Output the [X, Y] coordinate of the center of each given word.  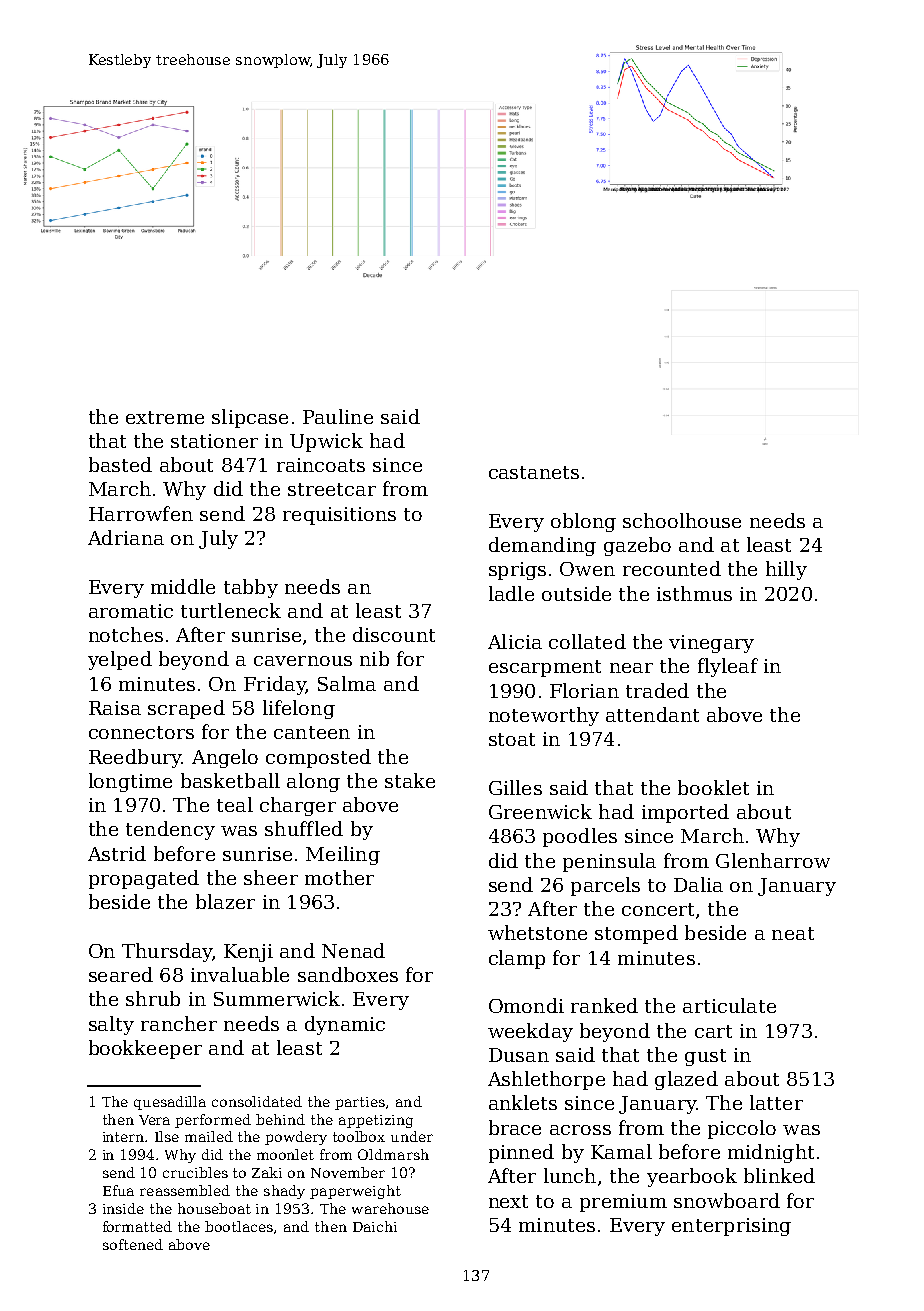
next [508, 1201]
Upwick [326, 442]
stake [410, 780]
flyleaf [728, 667]
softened [133, 1244]
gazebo [637, 546]
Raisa [115, 708]
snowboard [727, 1200]
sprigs [517, 571]
